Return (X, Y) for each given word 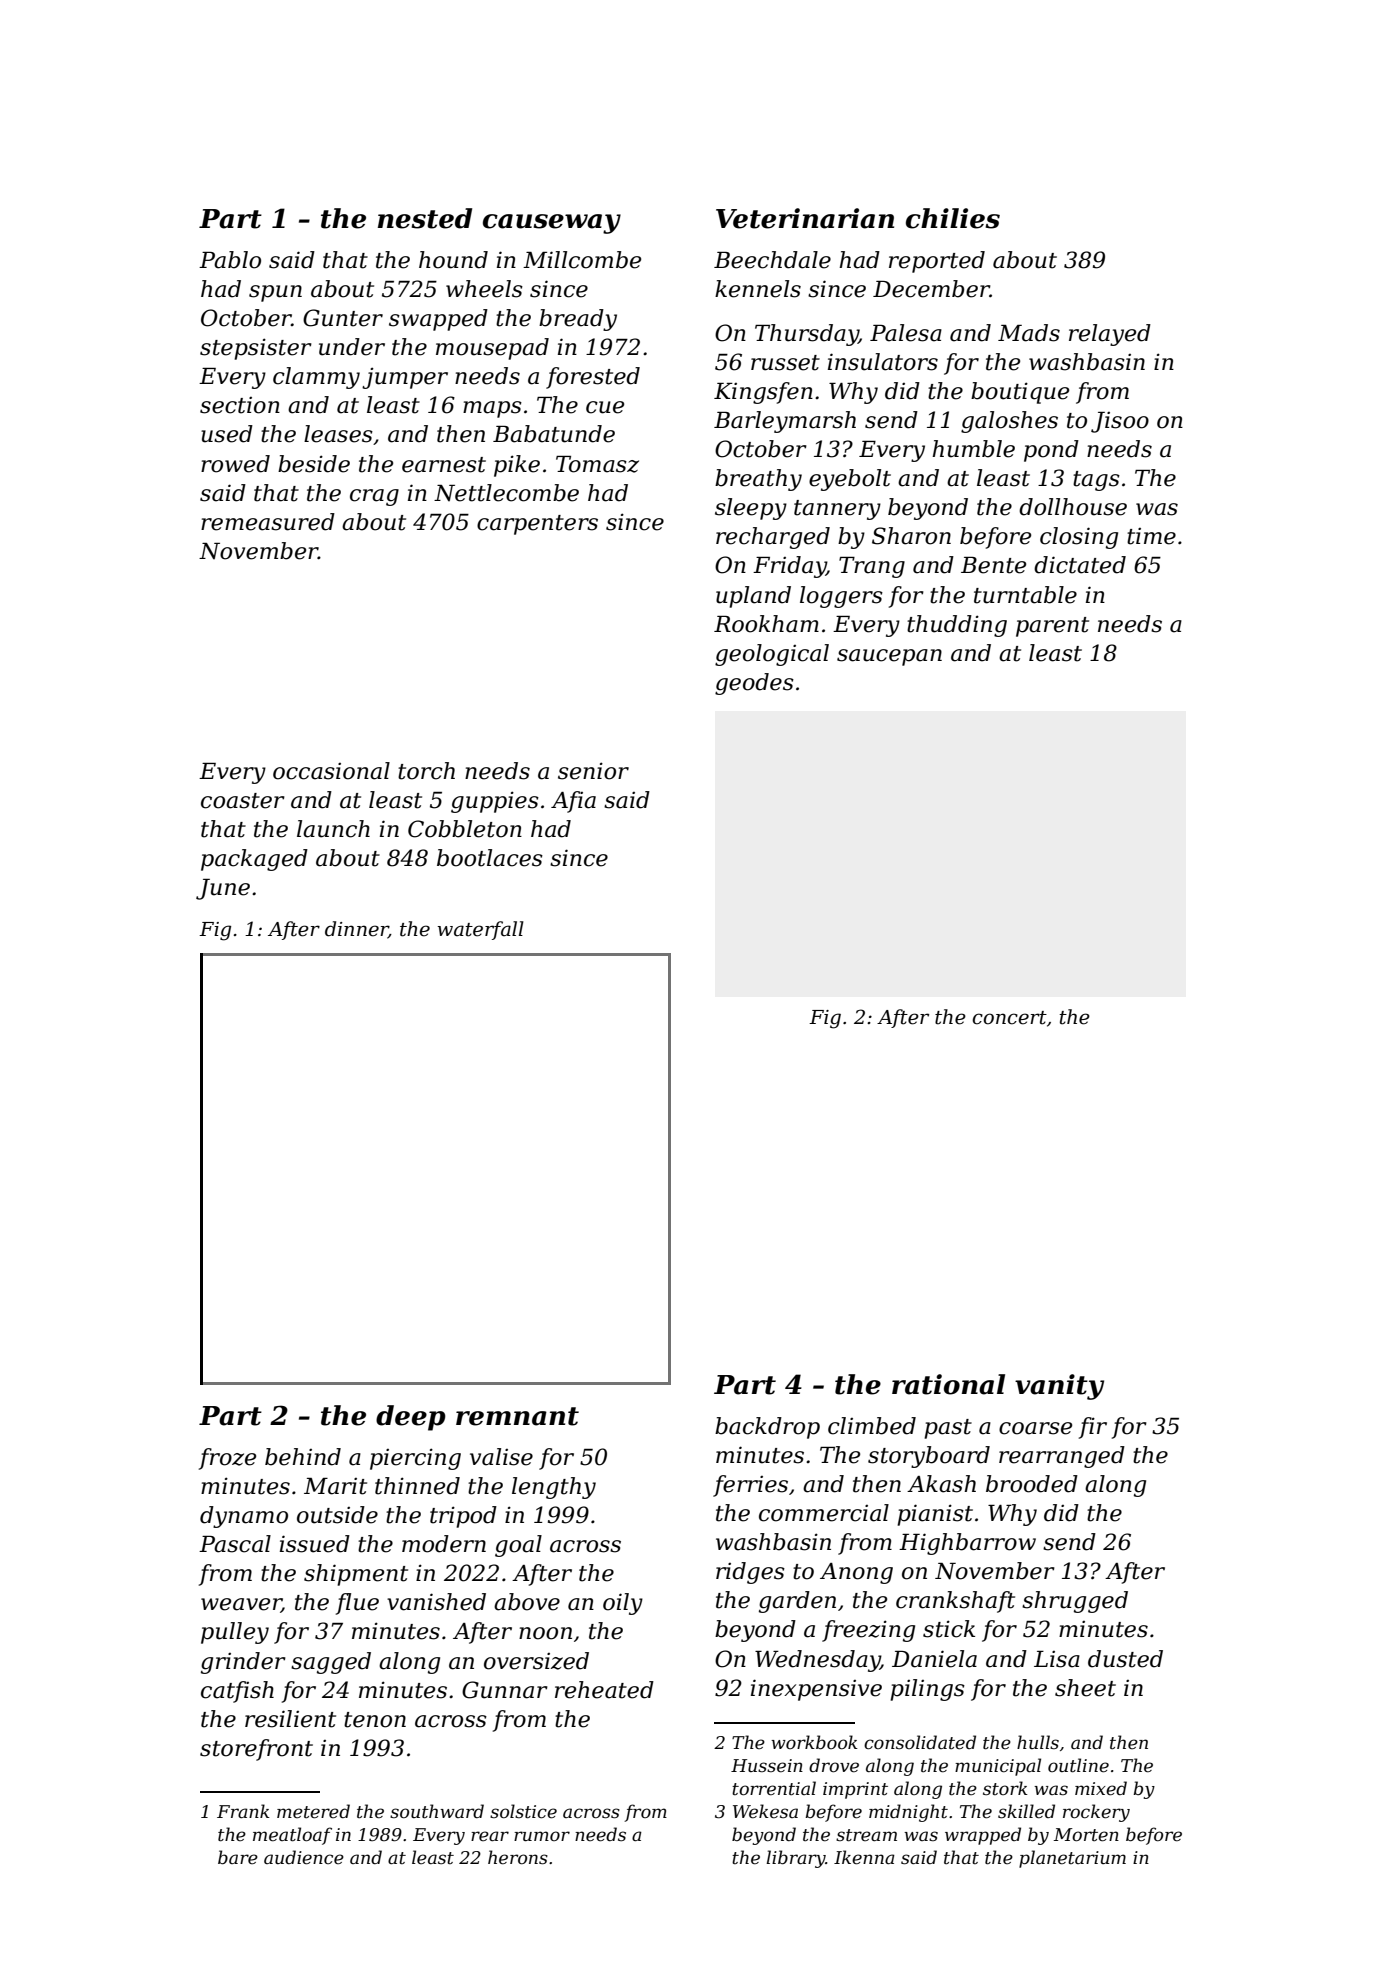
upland (753, 597)
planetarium (1072, 1859)
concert (1009, 1018)
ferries (750, 1486)
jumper (405, 378)
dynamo (244, 1517)
